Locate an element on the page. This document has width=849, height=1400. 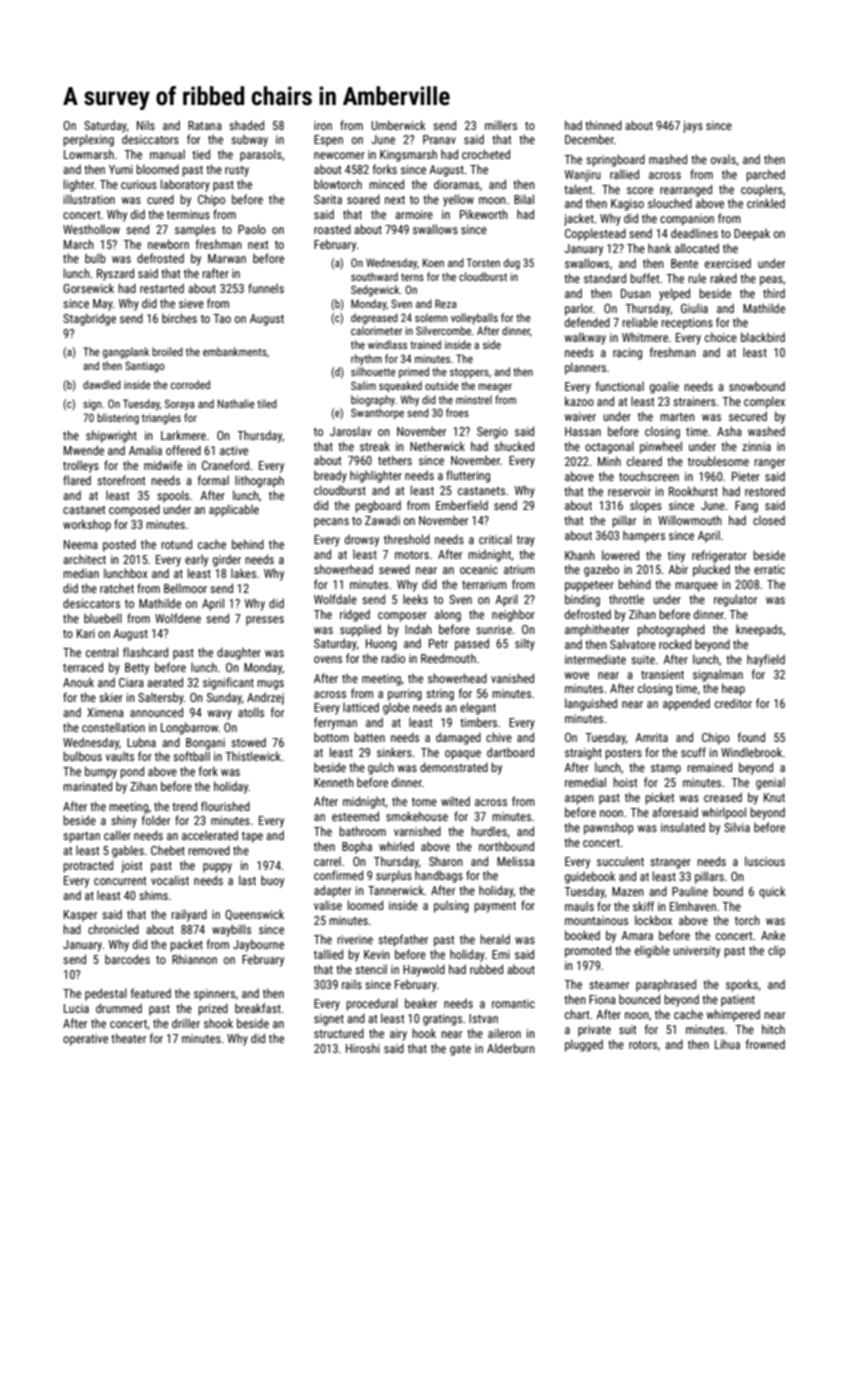
shipwright is located at coordinates (111, 436).
